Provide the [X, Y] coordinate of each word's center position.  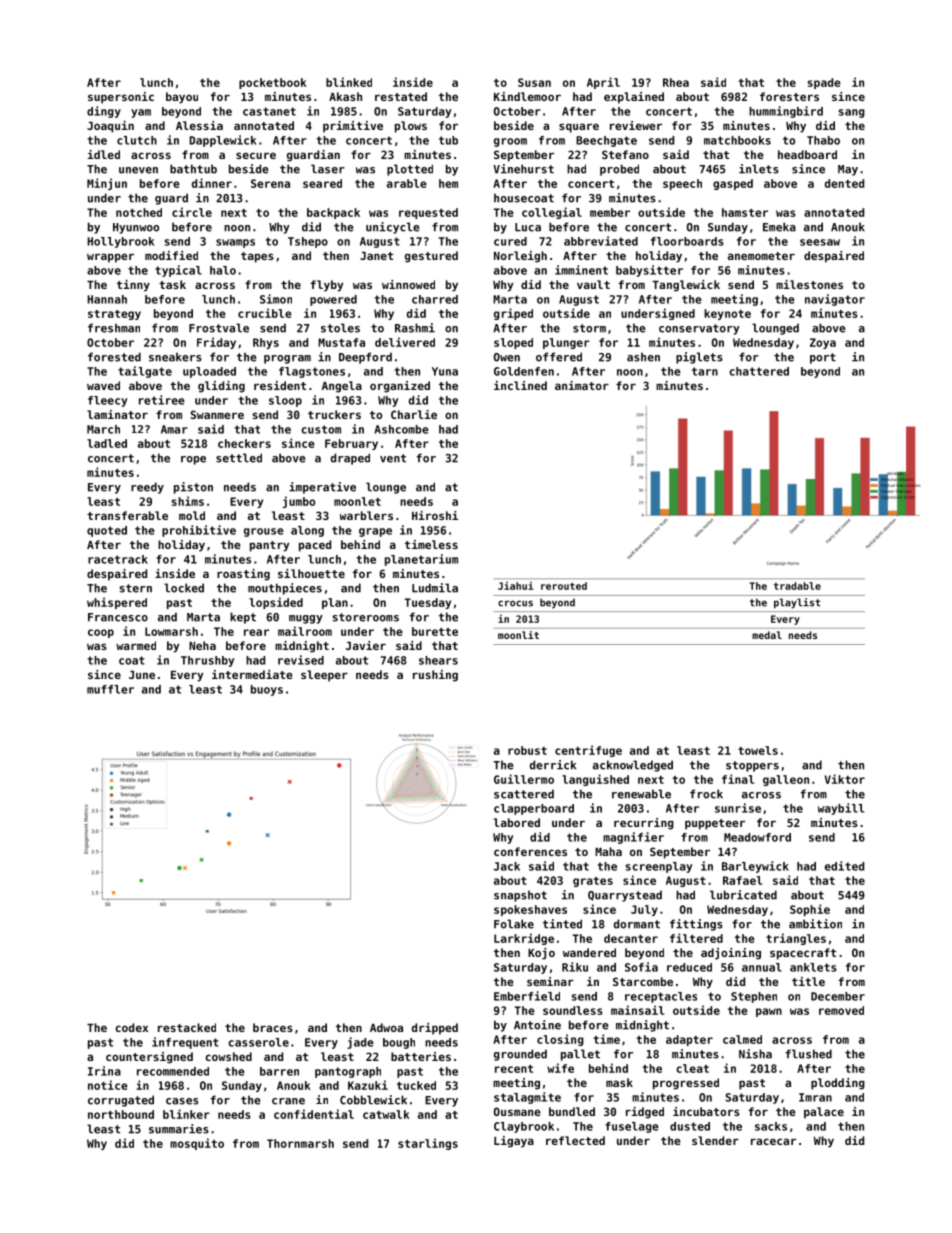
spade [824, 83]
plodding [838, 1084]
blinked [349, 82]
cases [182, 1101]
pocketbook [273, 83]
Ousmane [517, 1111]
